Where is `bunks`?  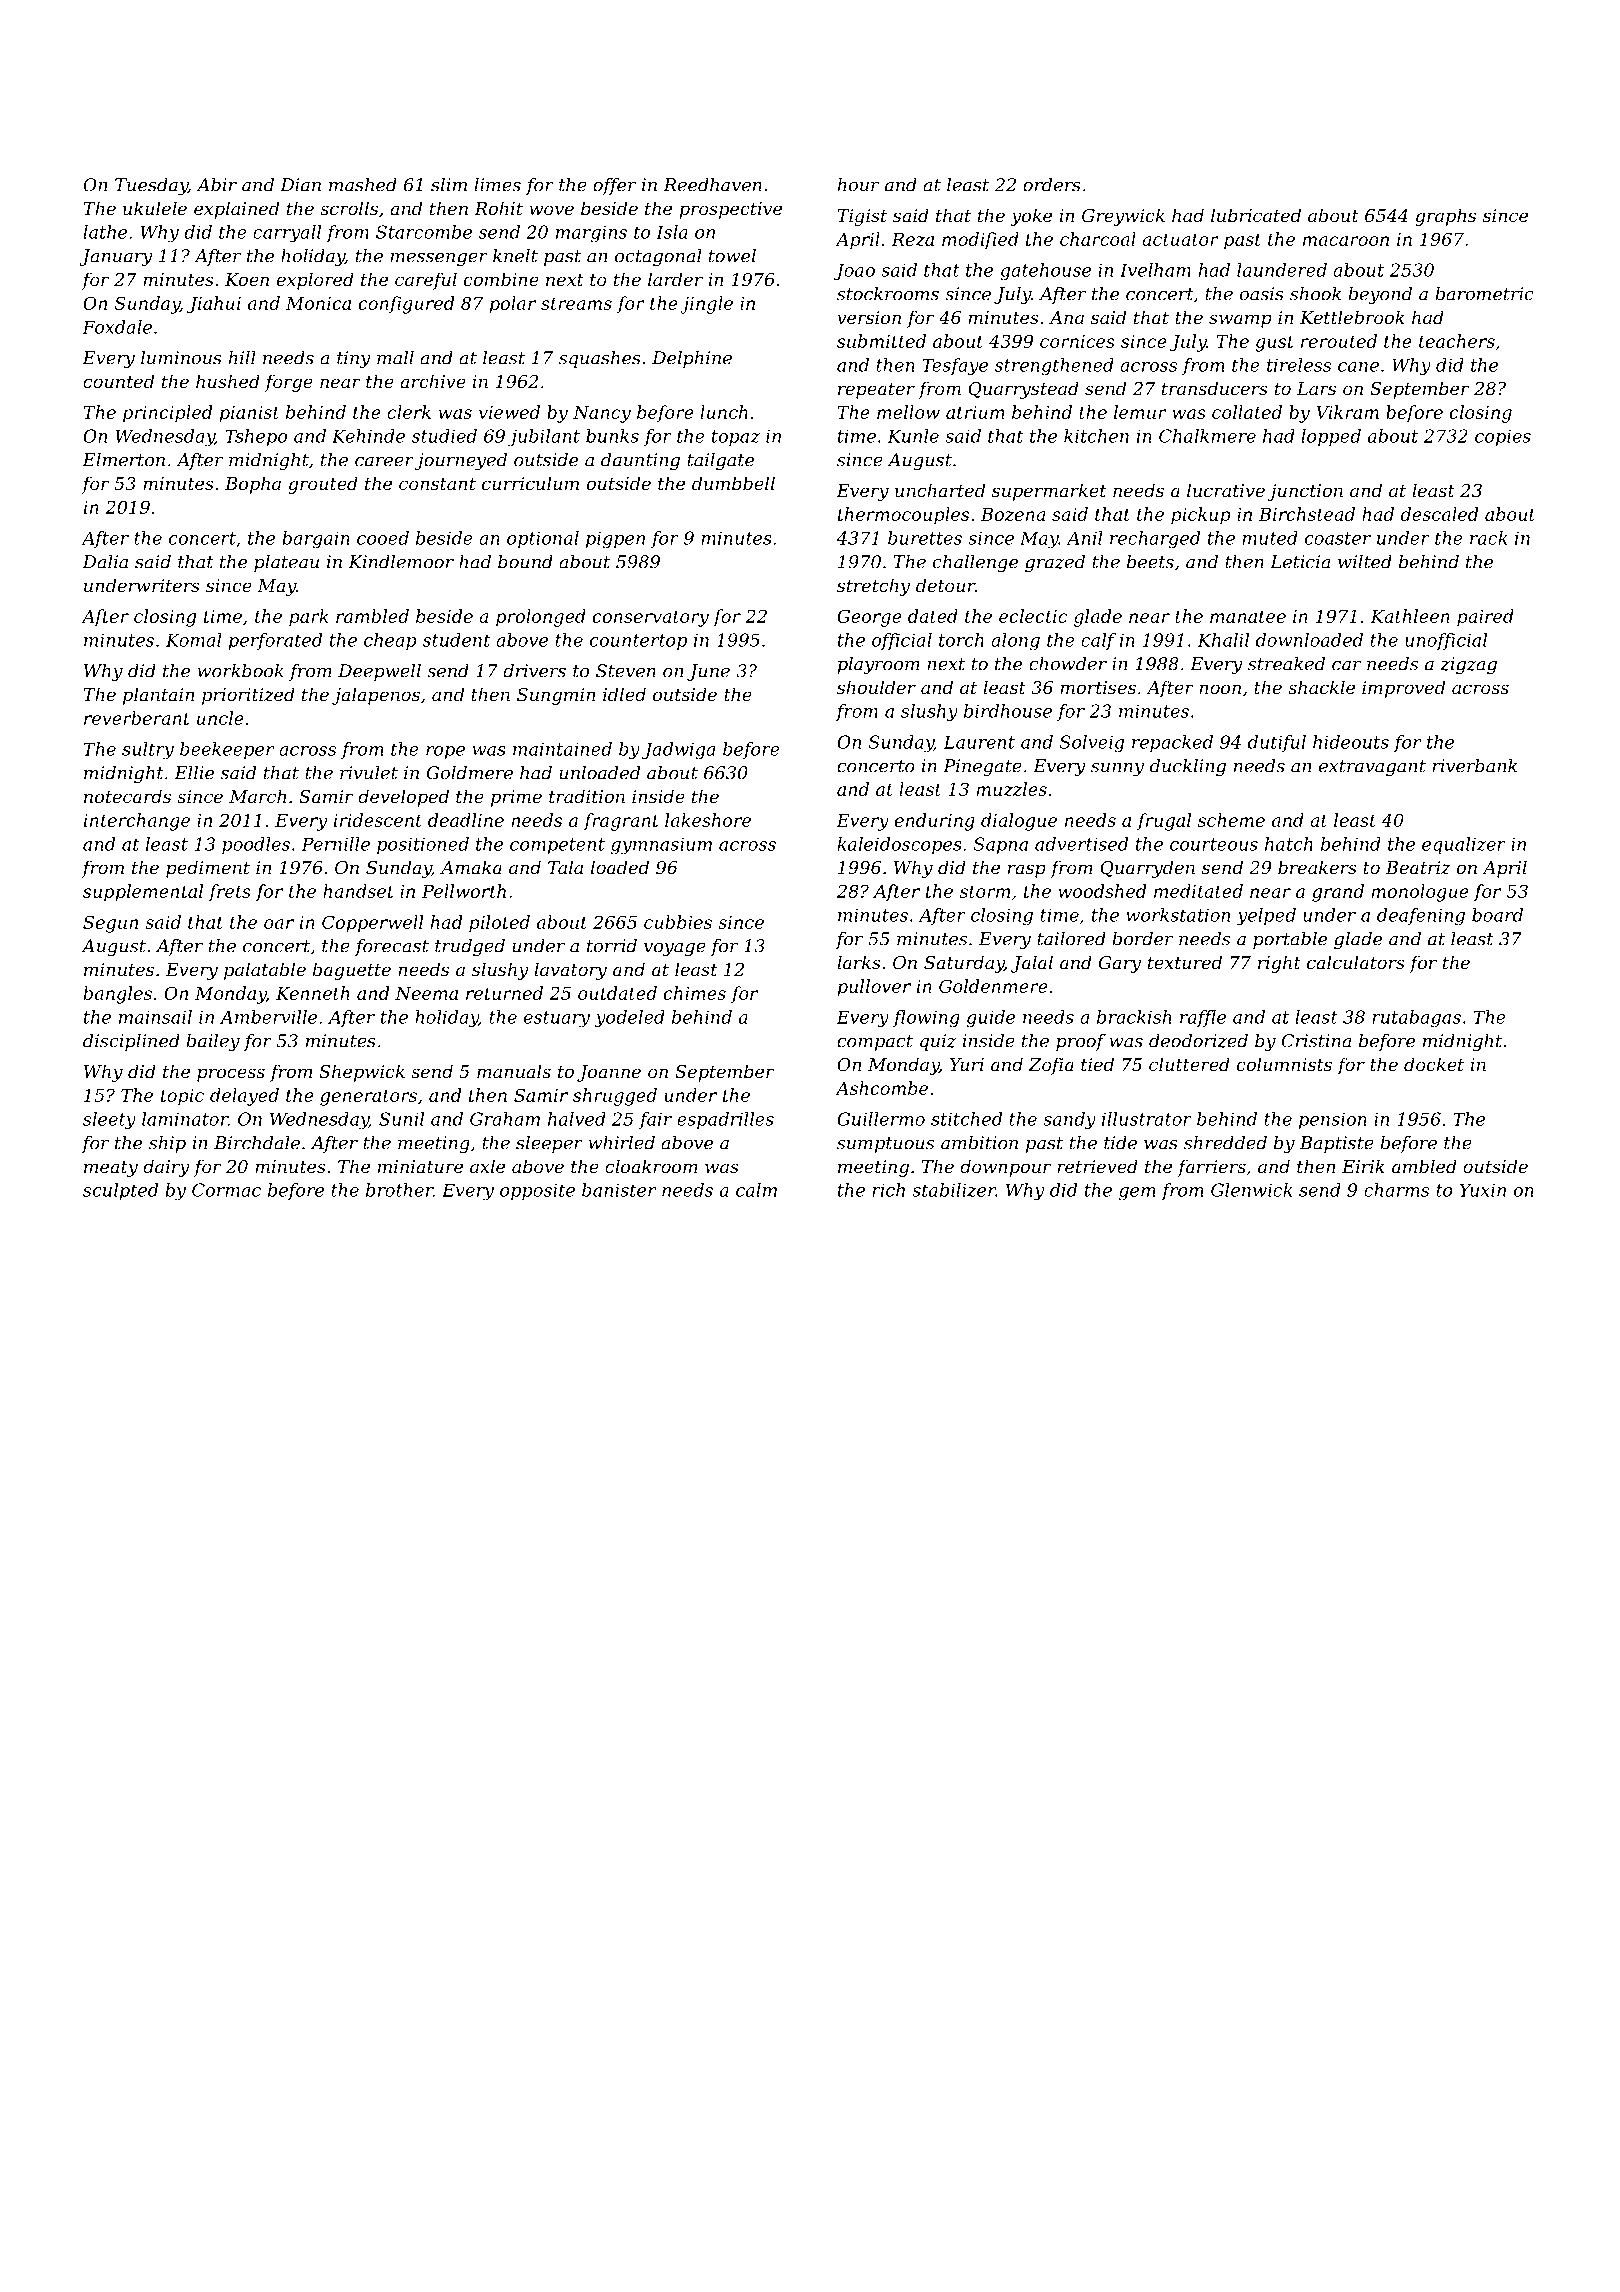
bunks is located at coordinates (612, 436).
